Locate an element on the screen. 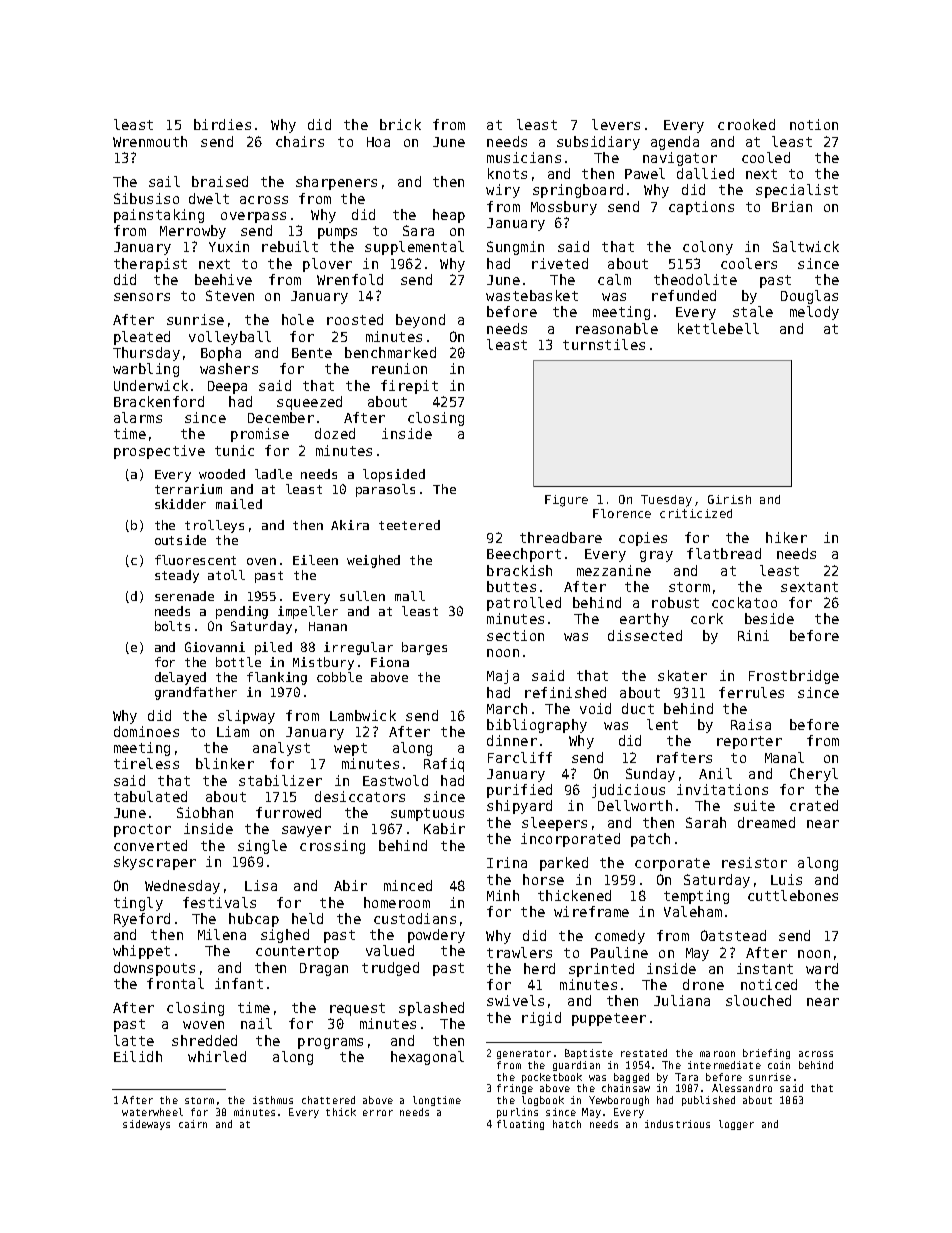 Image resolution: width=952 pixels, height=1233 pixels. Frostbridge is located at coordinates (794, 677).
